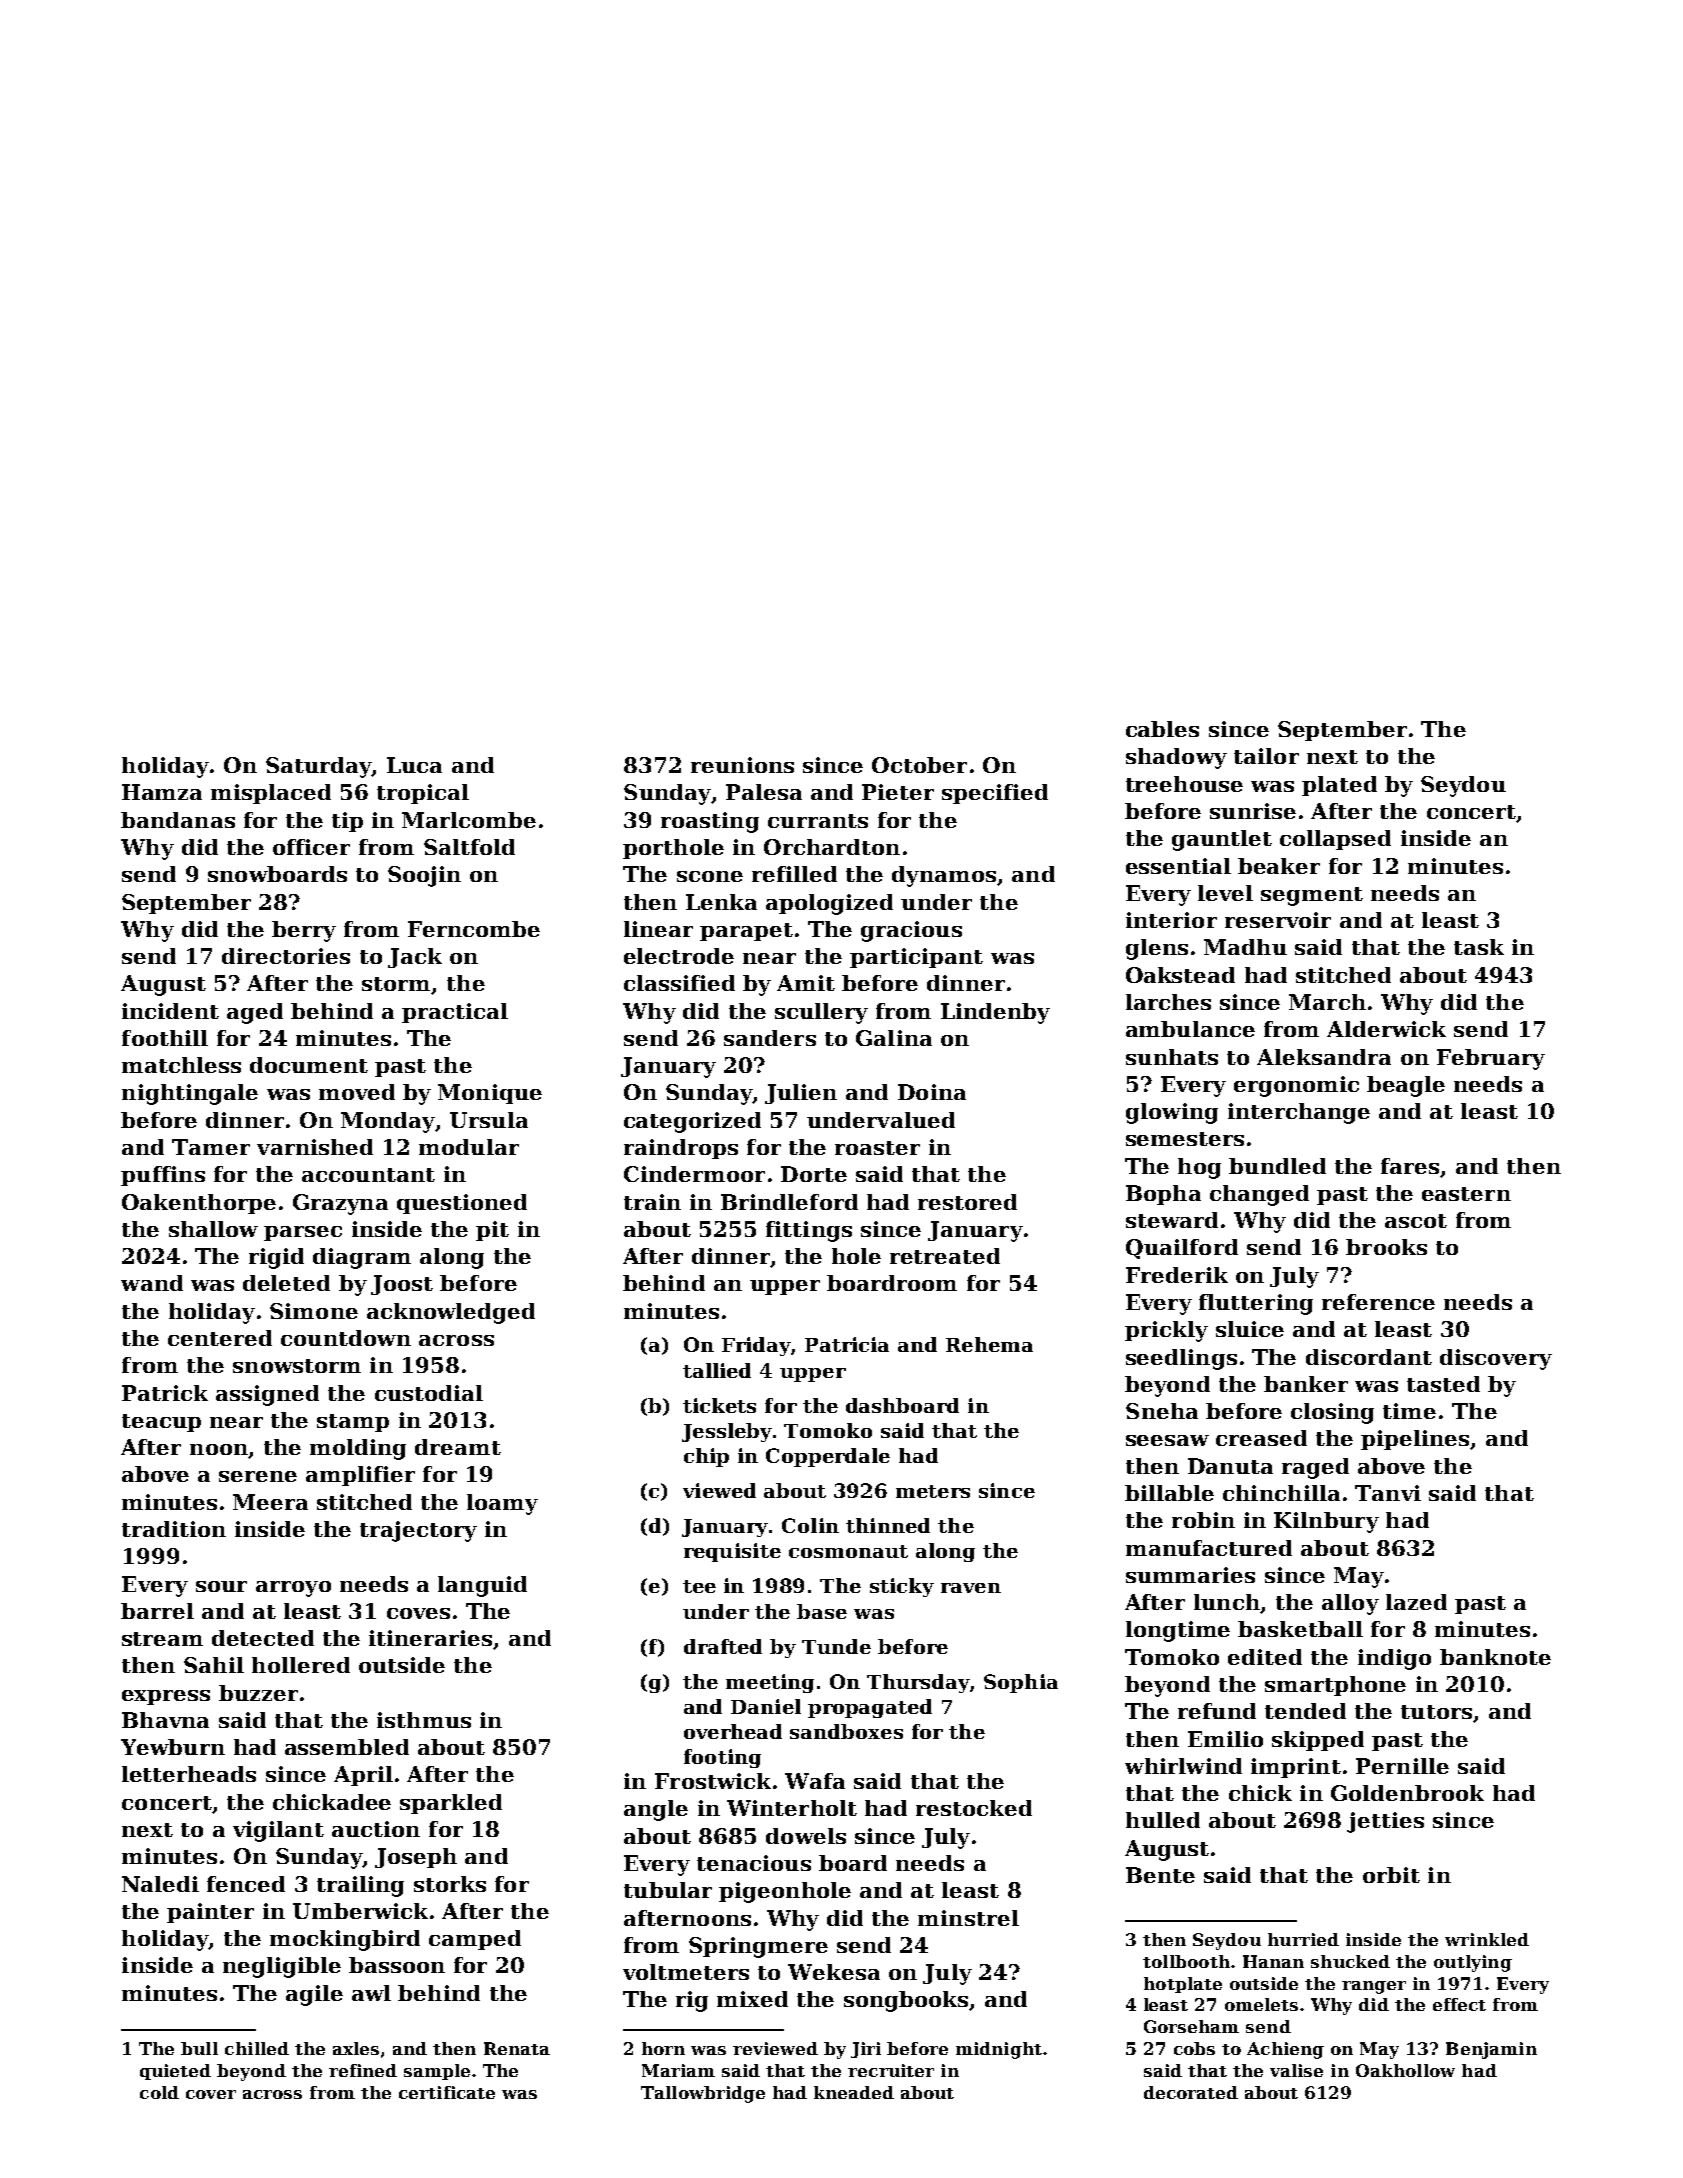  Describe the element at coordinates (706, 1457) in the screenshot. I see `chip` at that location.
